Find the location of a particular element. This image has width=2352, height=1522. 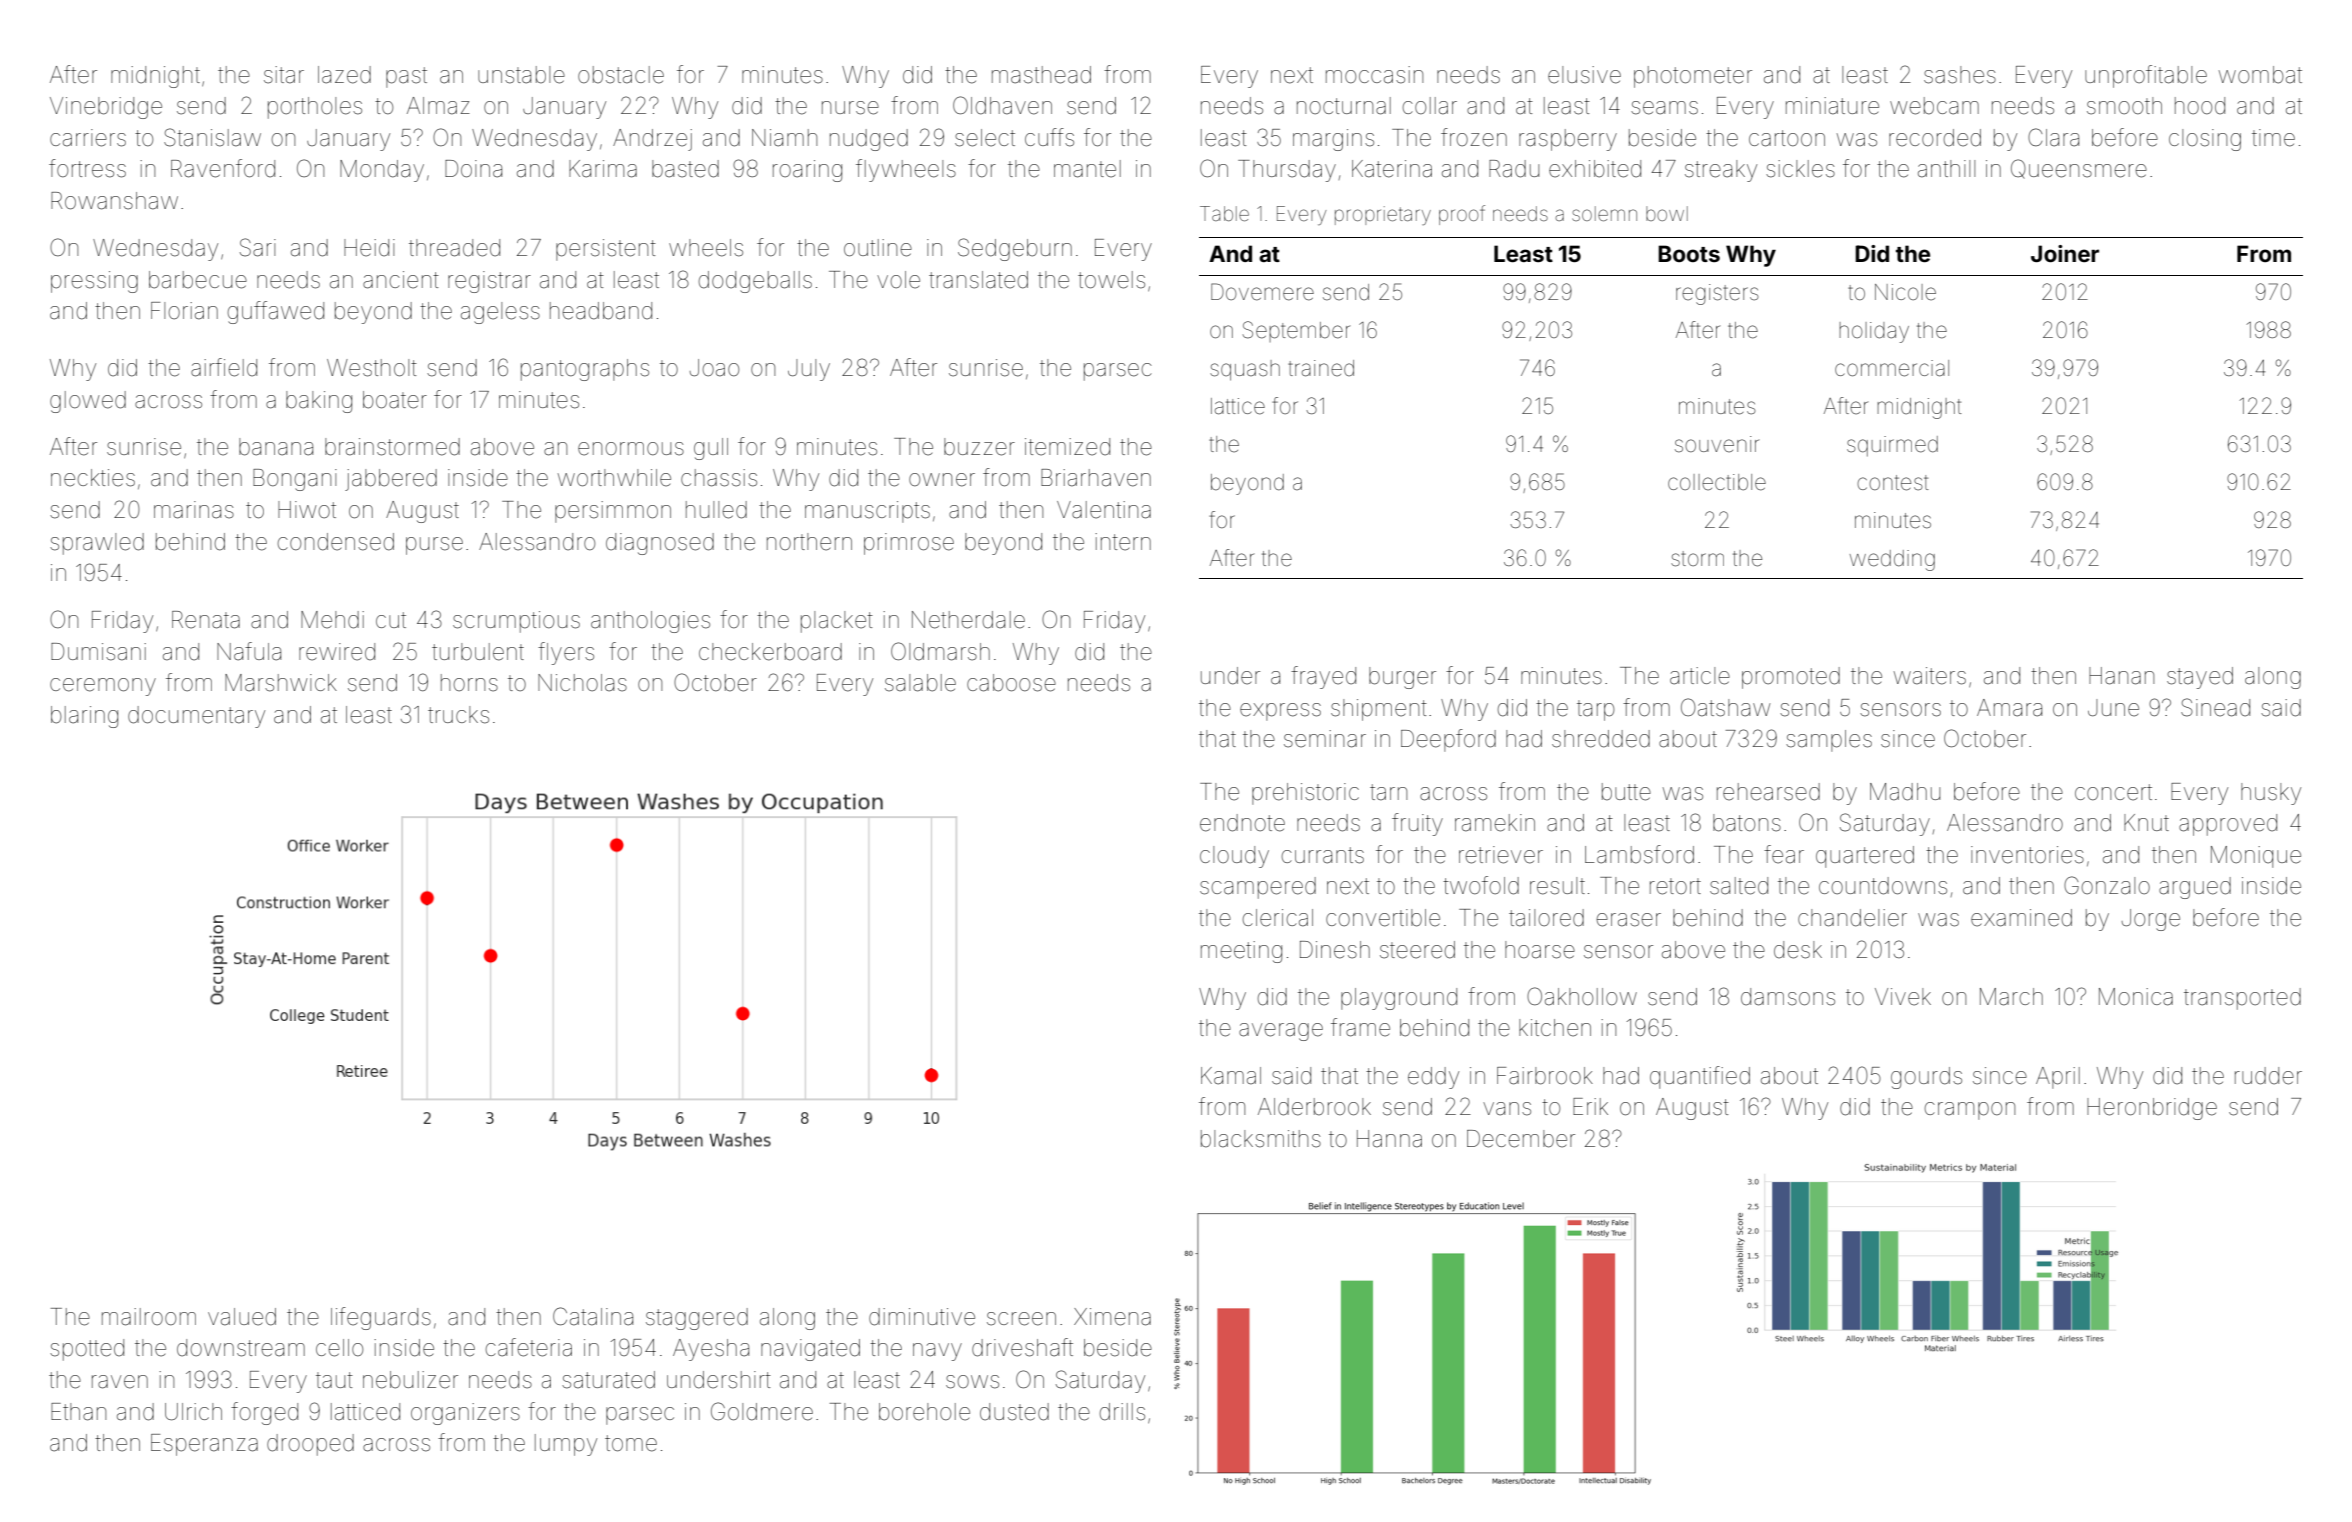

Heronbridge is located at coordinates (2152, 1109).
